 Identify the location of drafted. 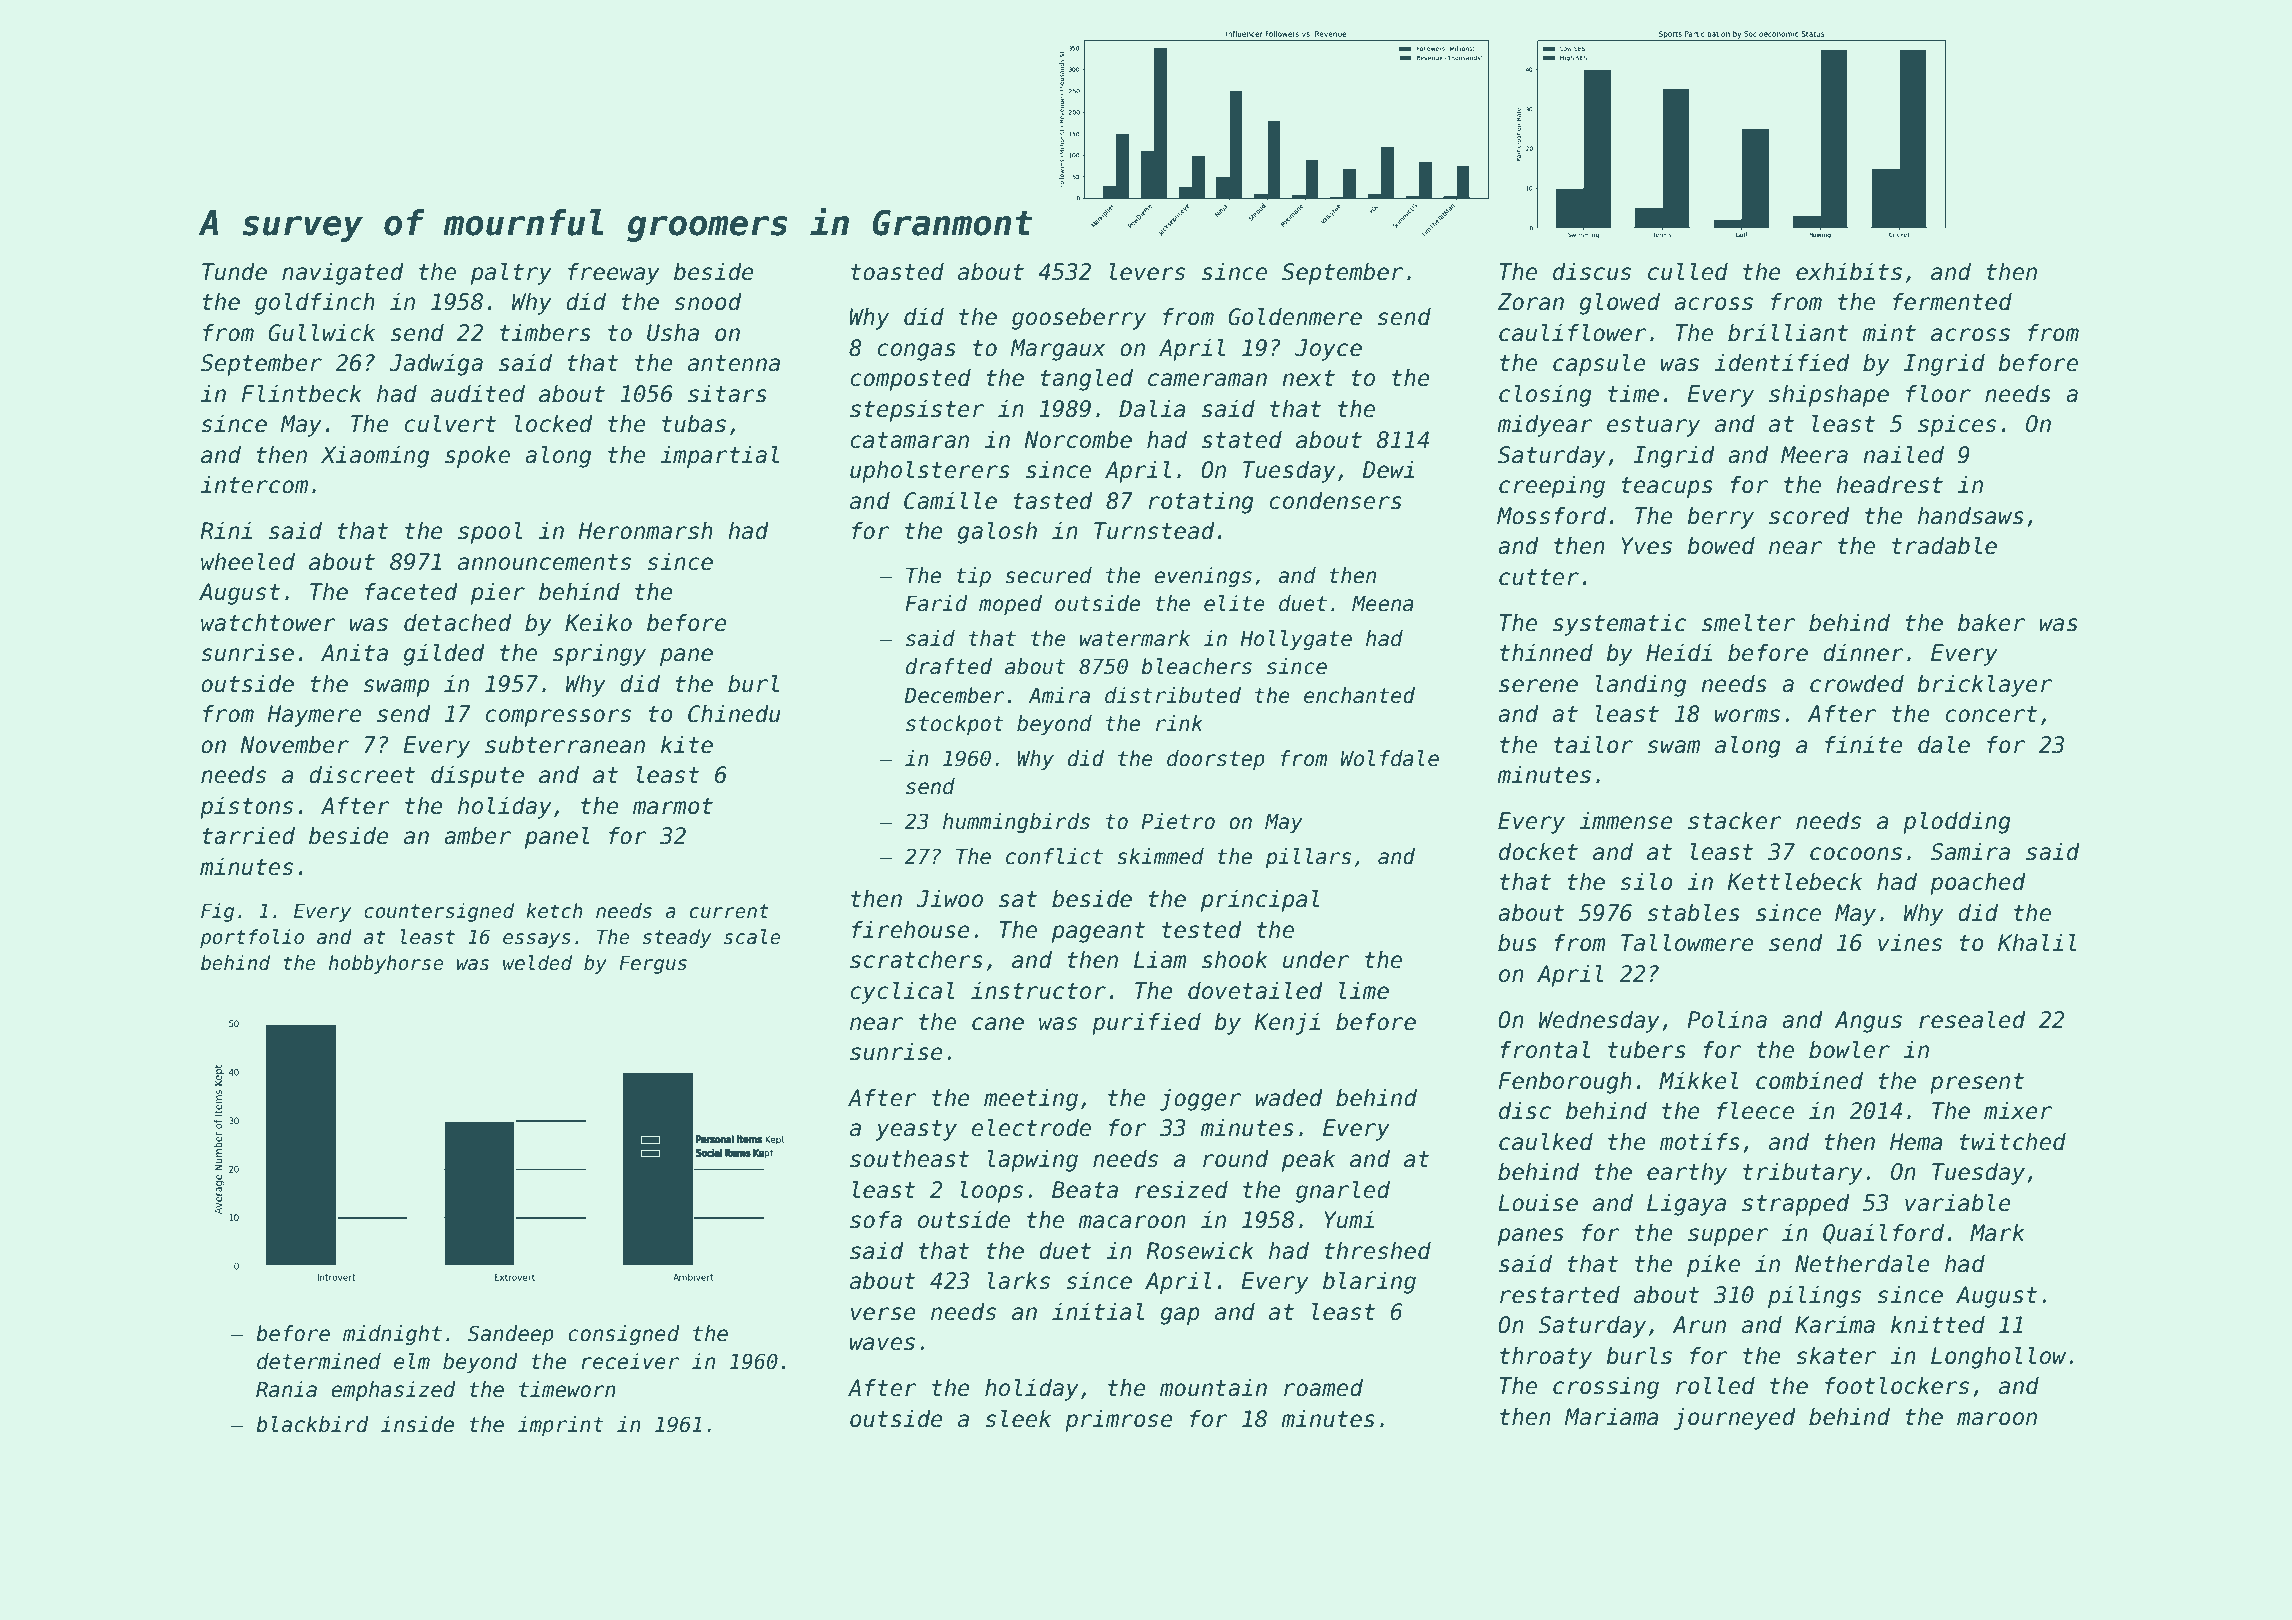
(949, 666).
